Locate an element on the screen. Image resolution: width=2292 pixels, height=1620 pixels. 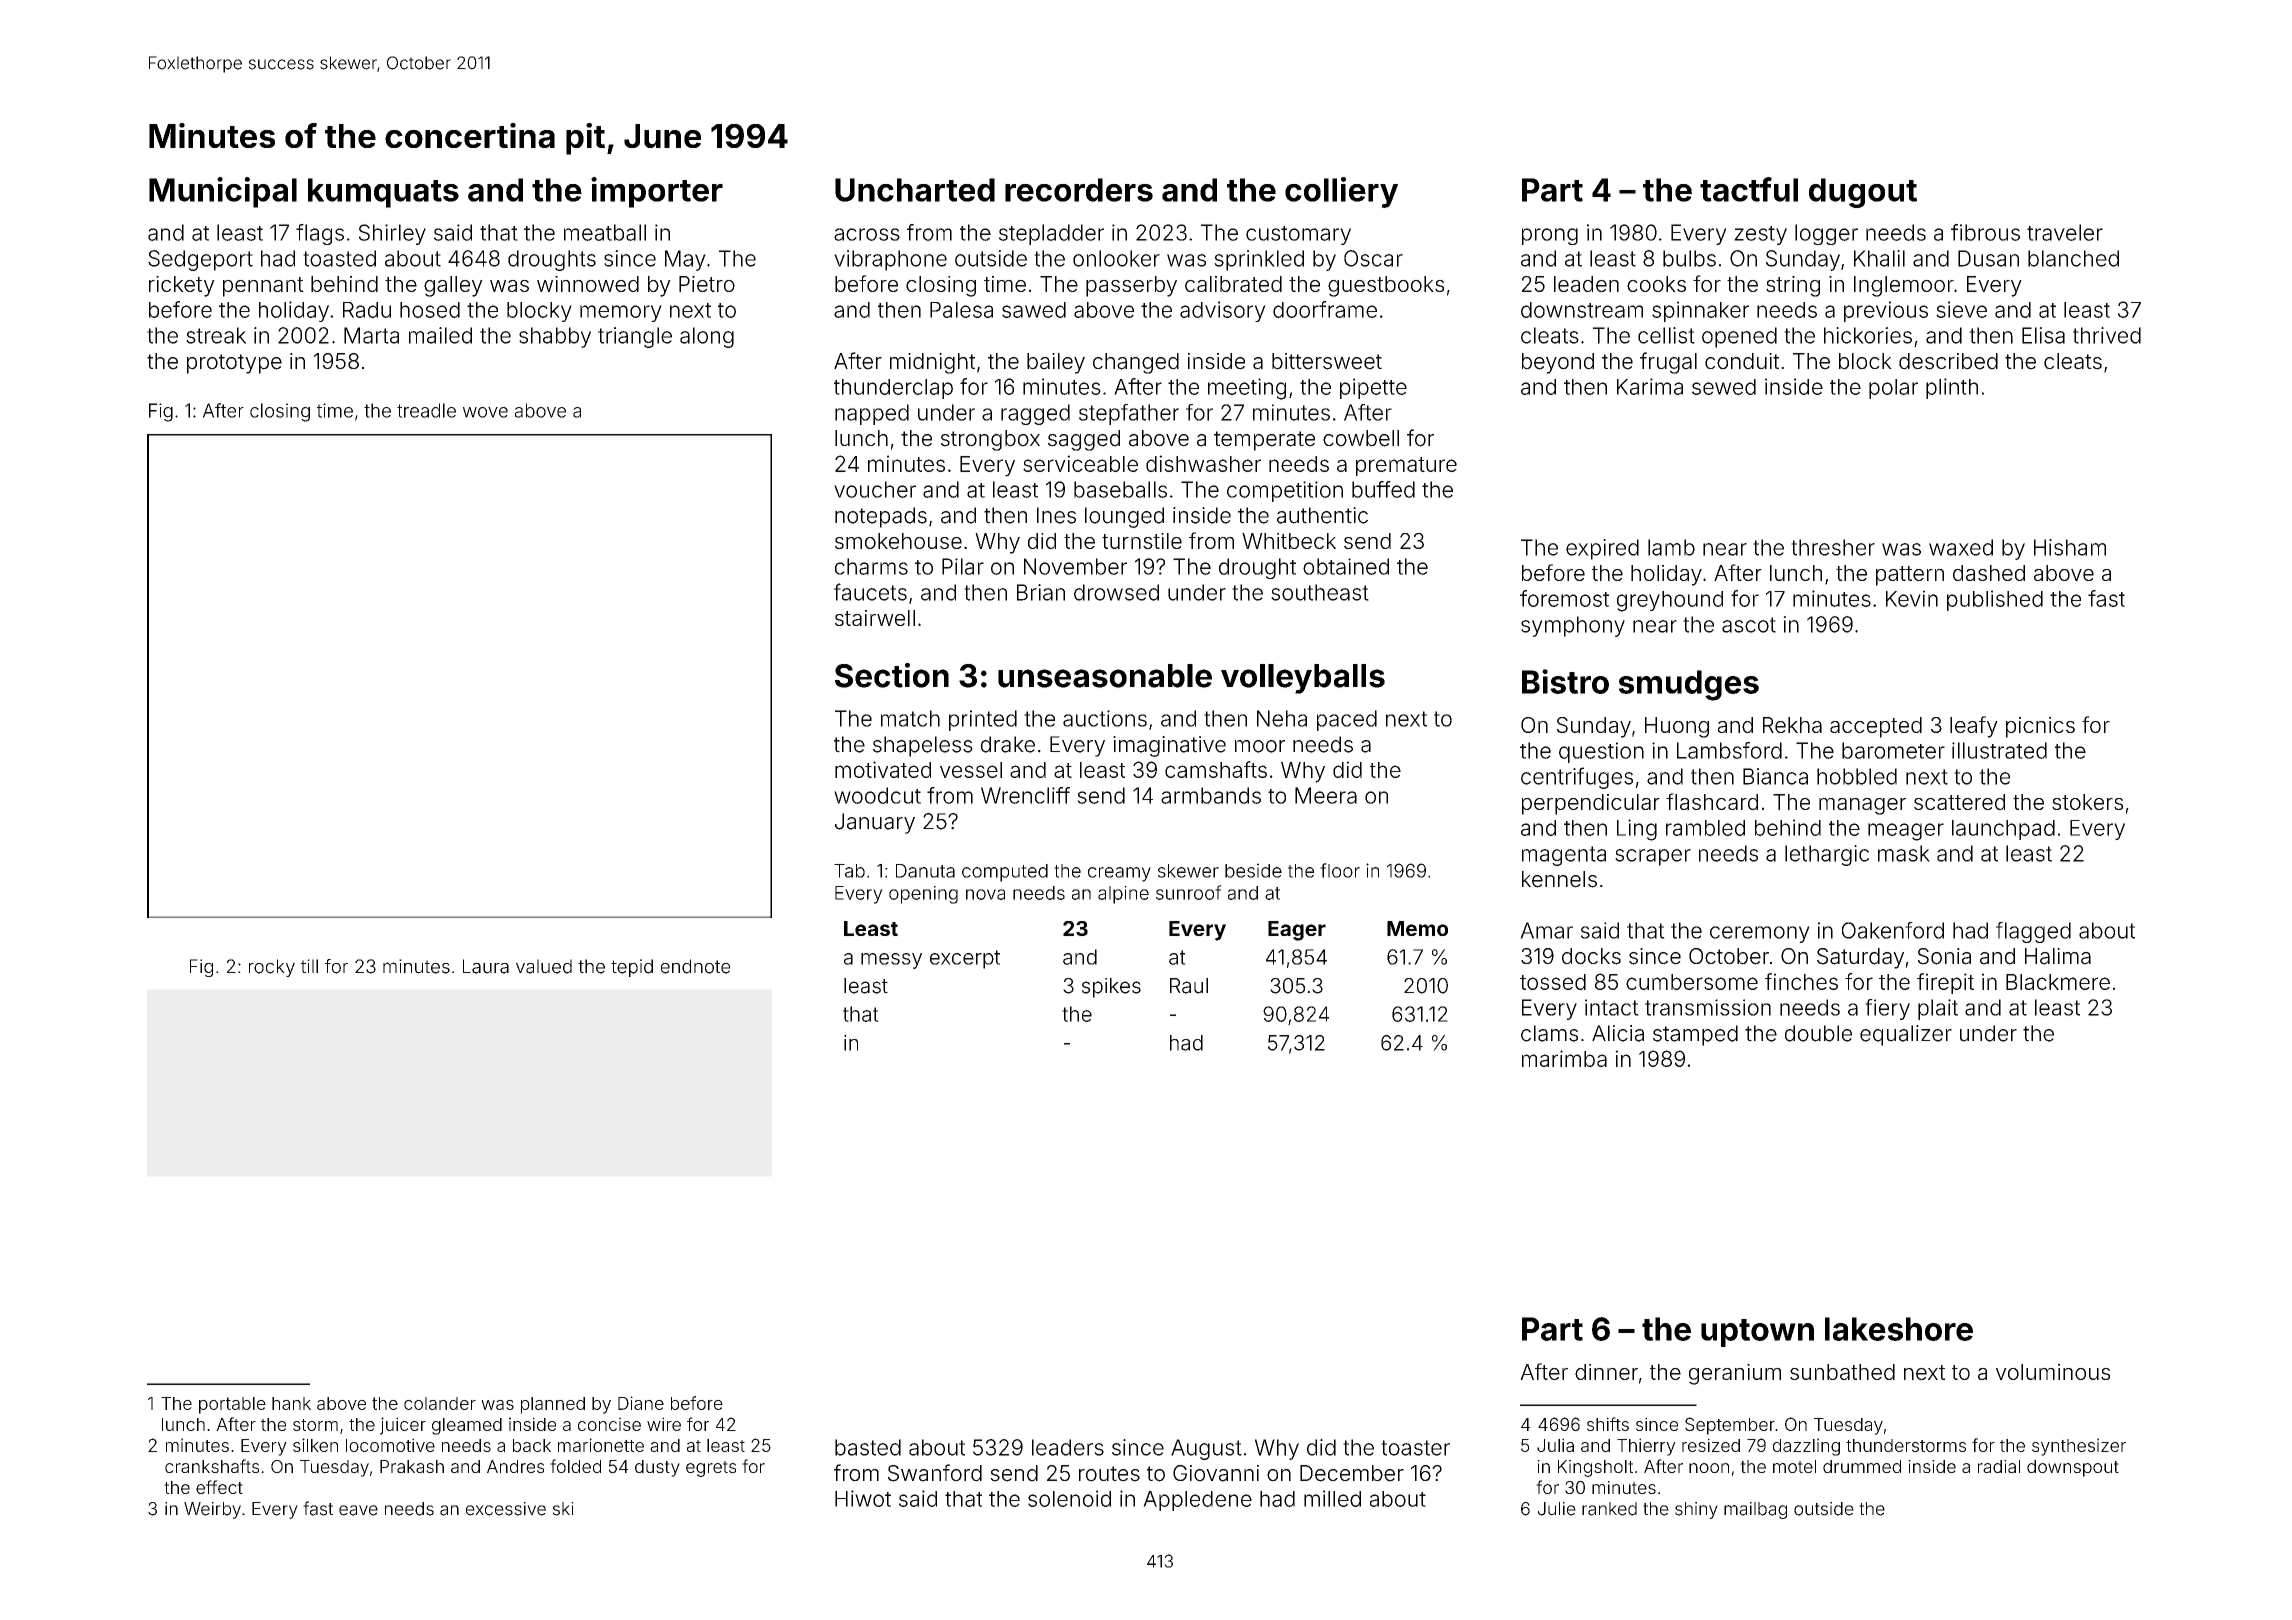
leafy is located at coordinates (1974, 727).
